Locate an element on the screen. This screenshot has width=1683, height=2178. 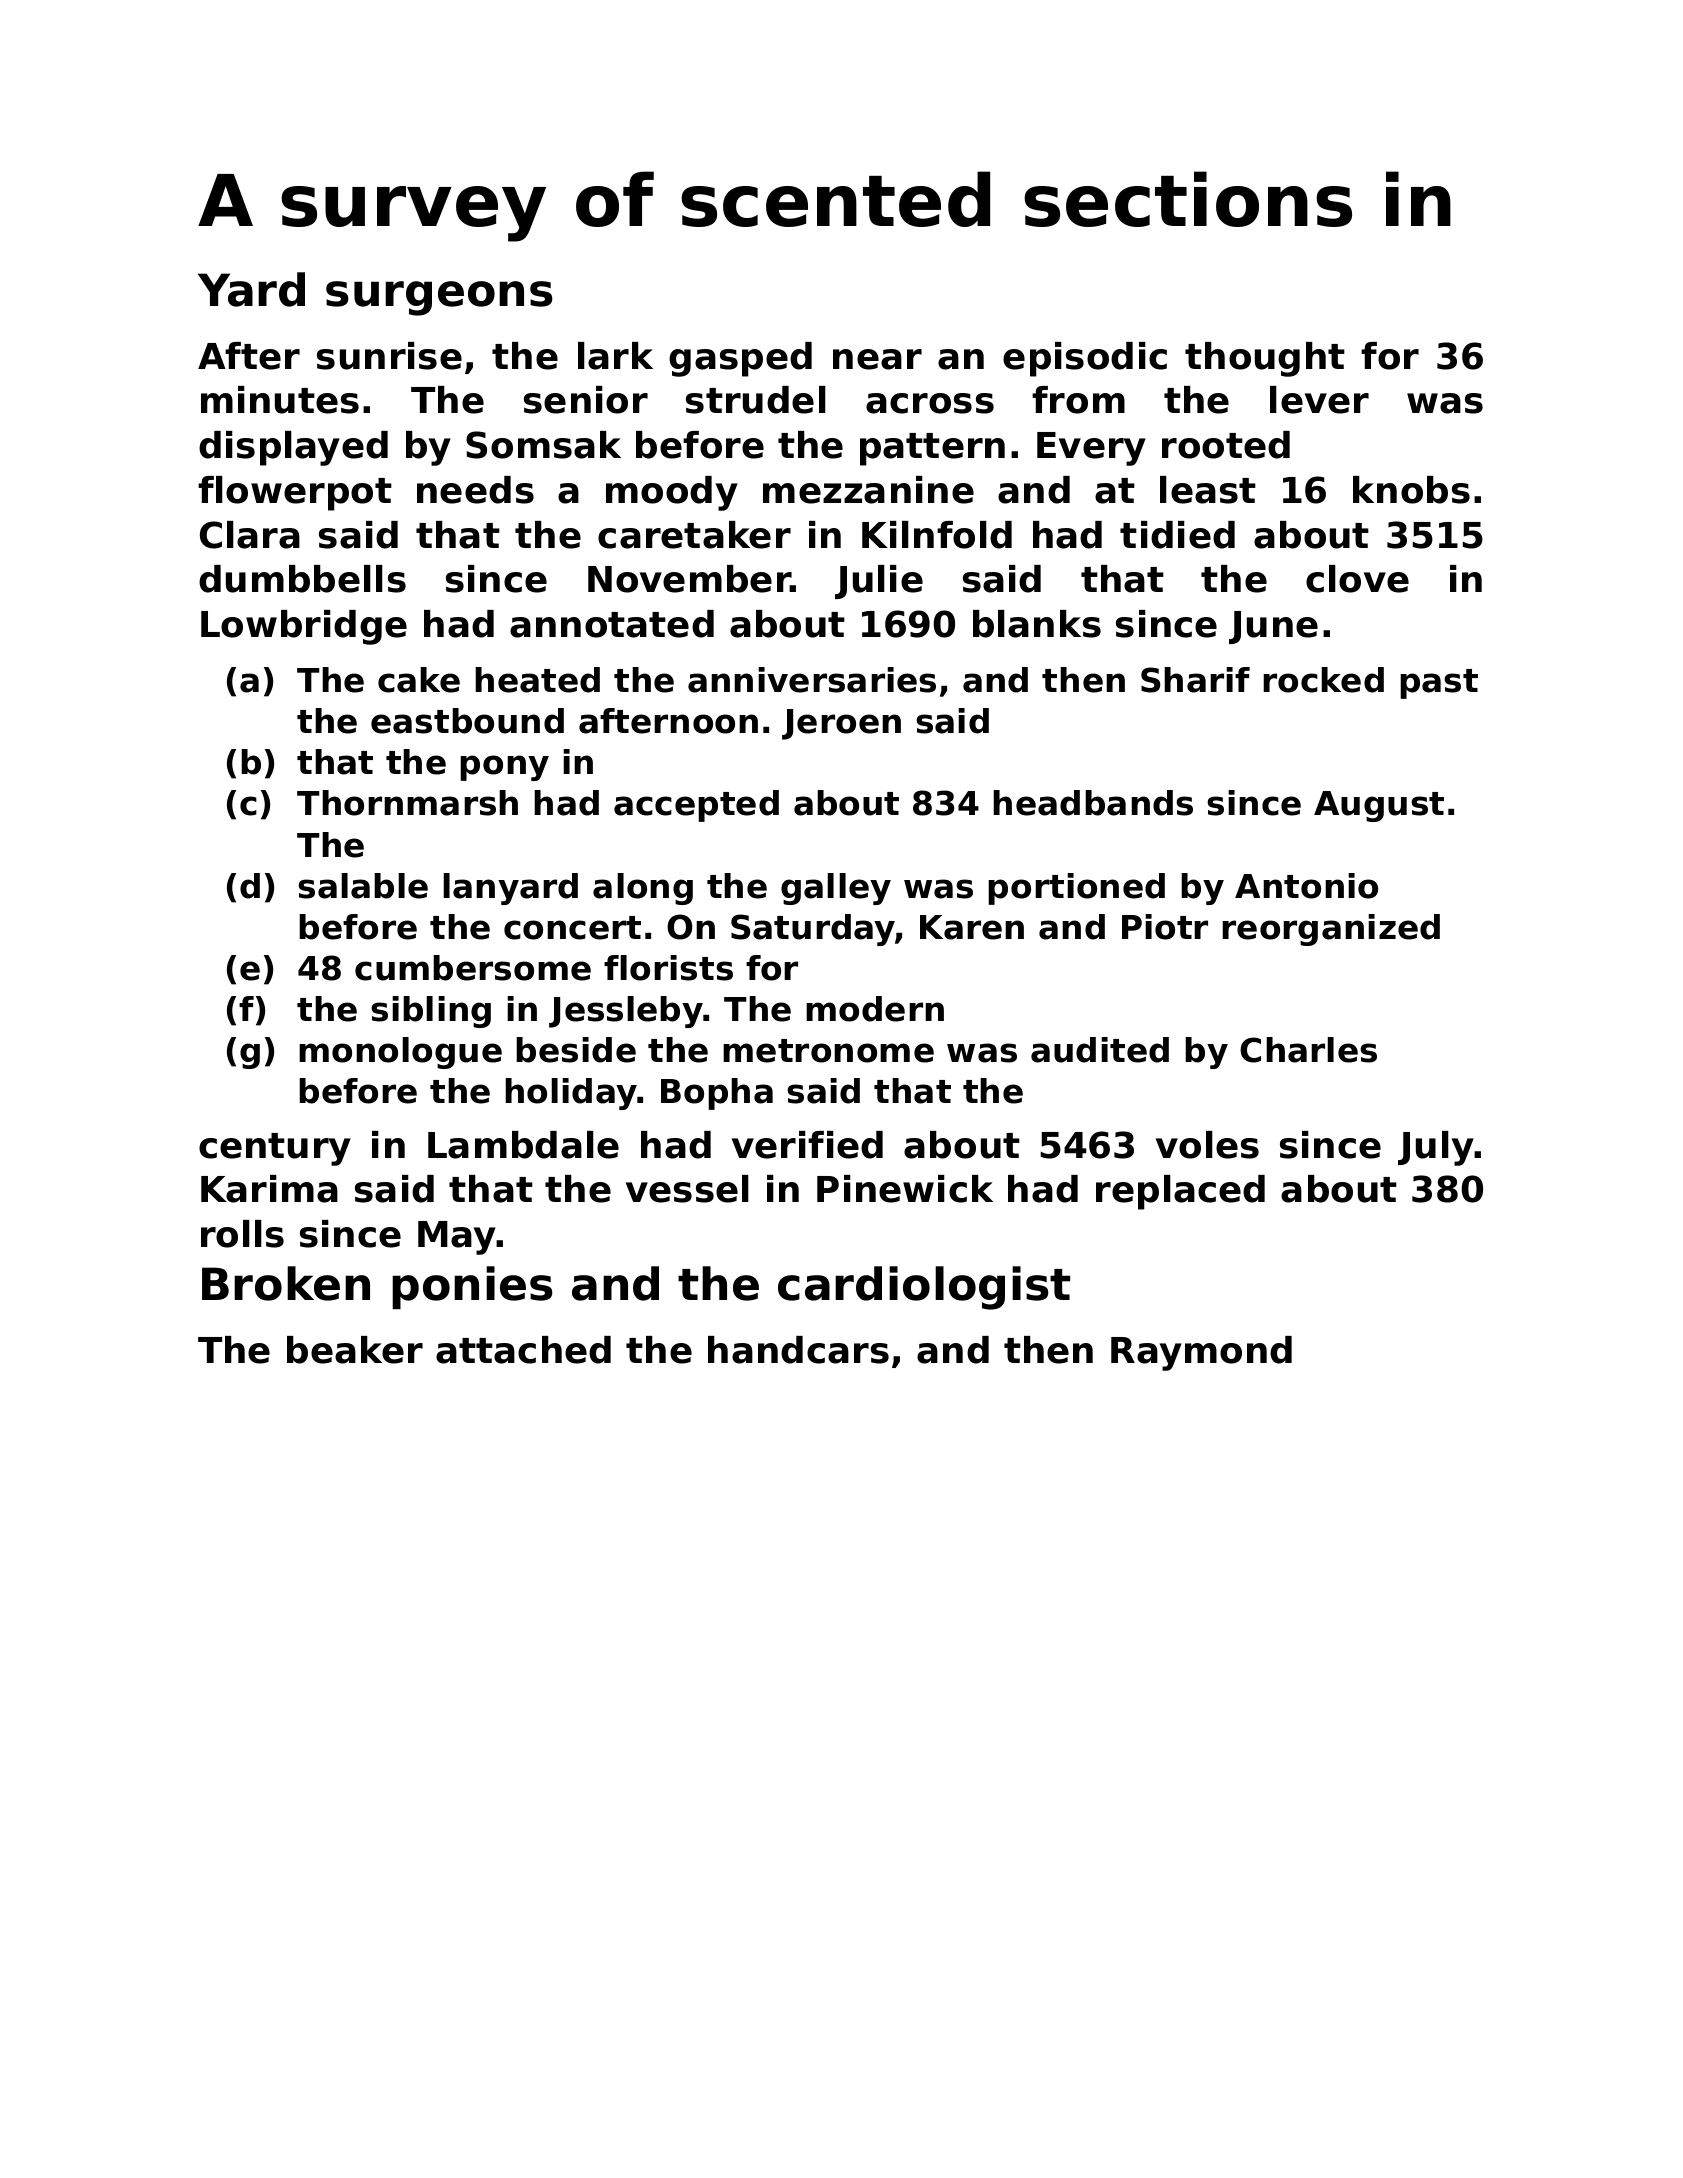
thought is located at coordinates (1265, 359).
